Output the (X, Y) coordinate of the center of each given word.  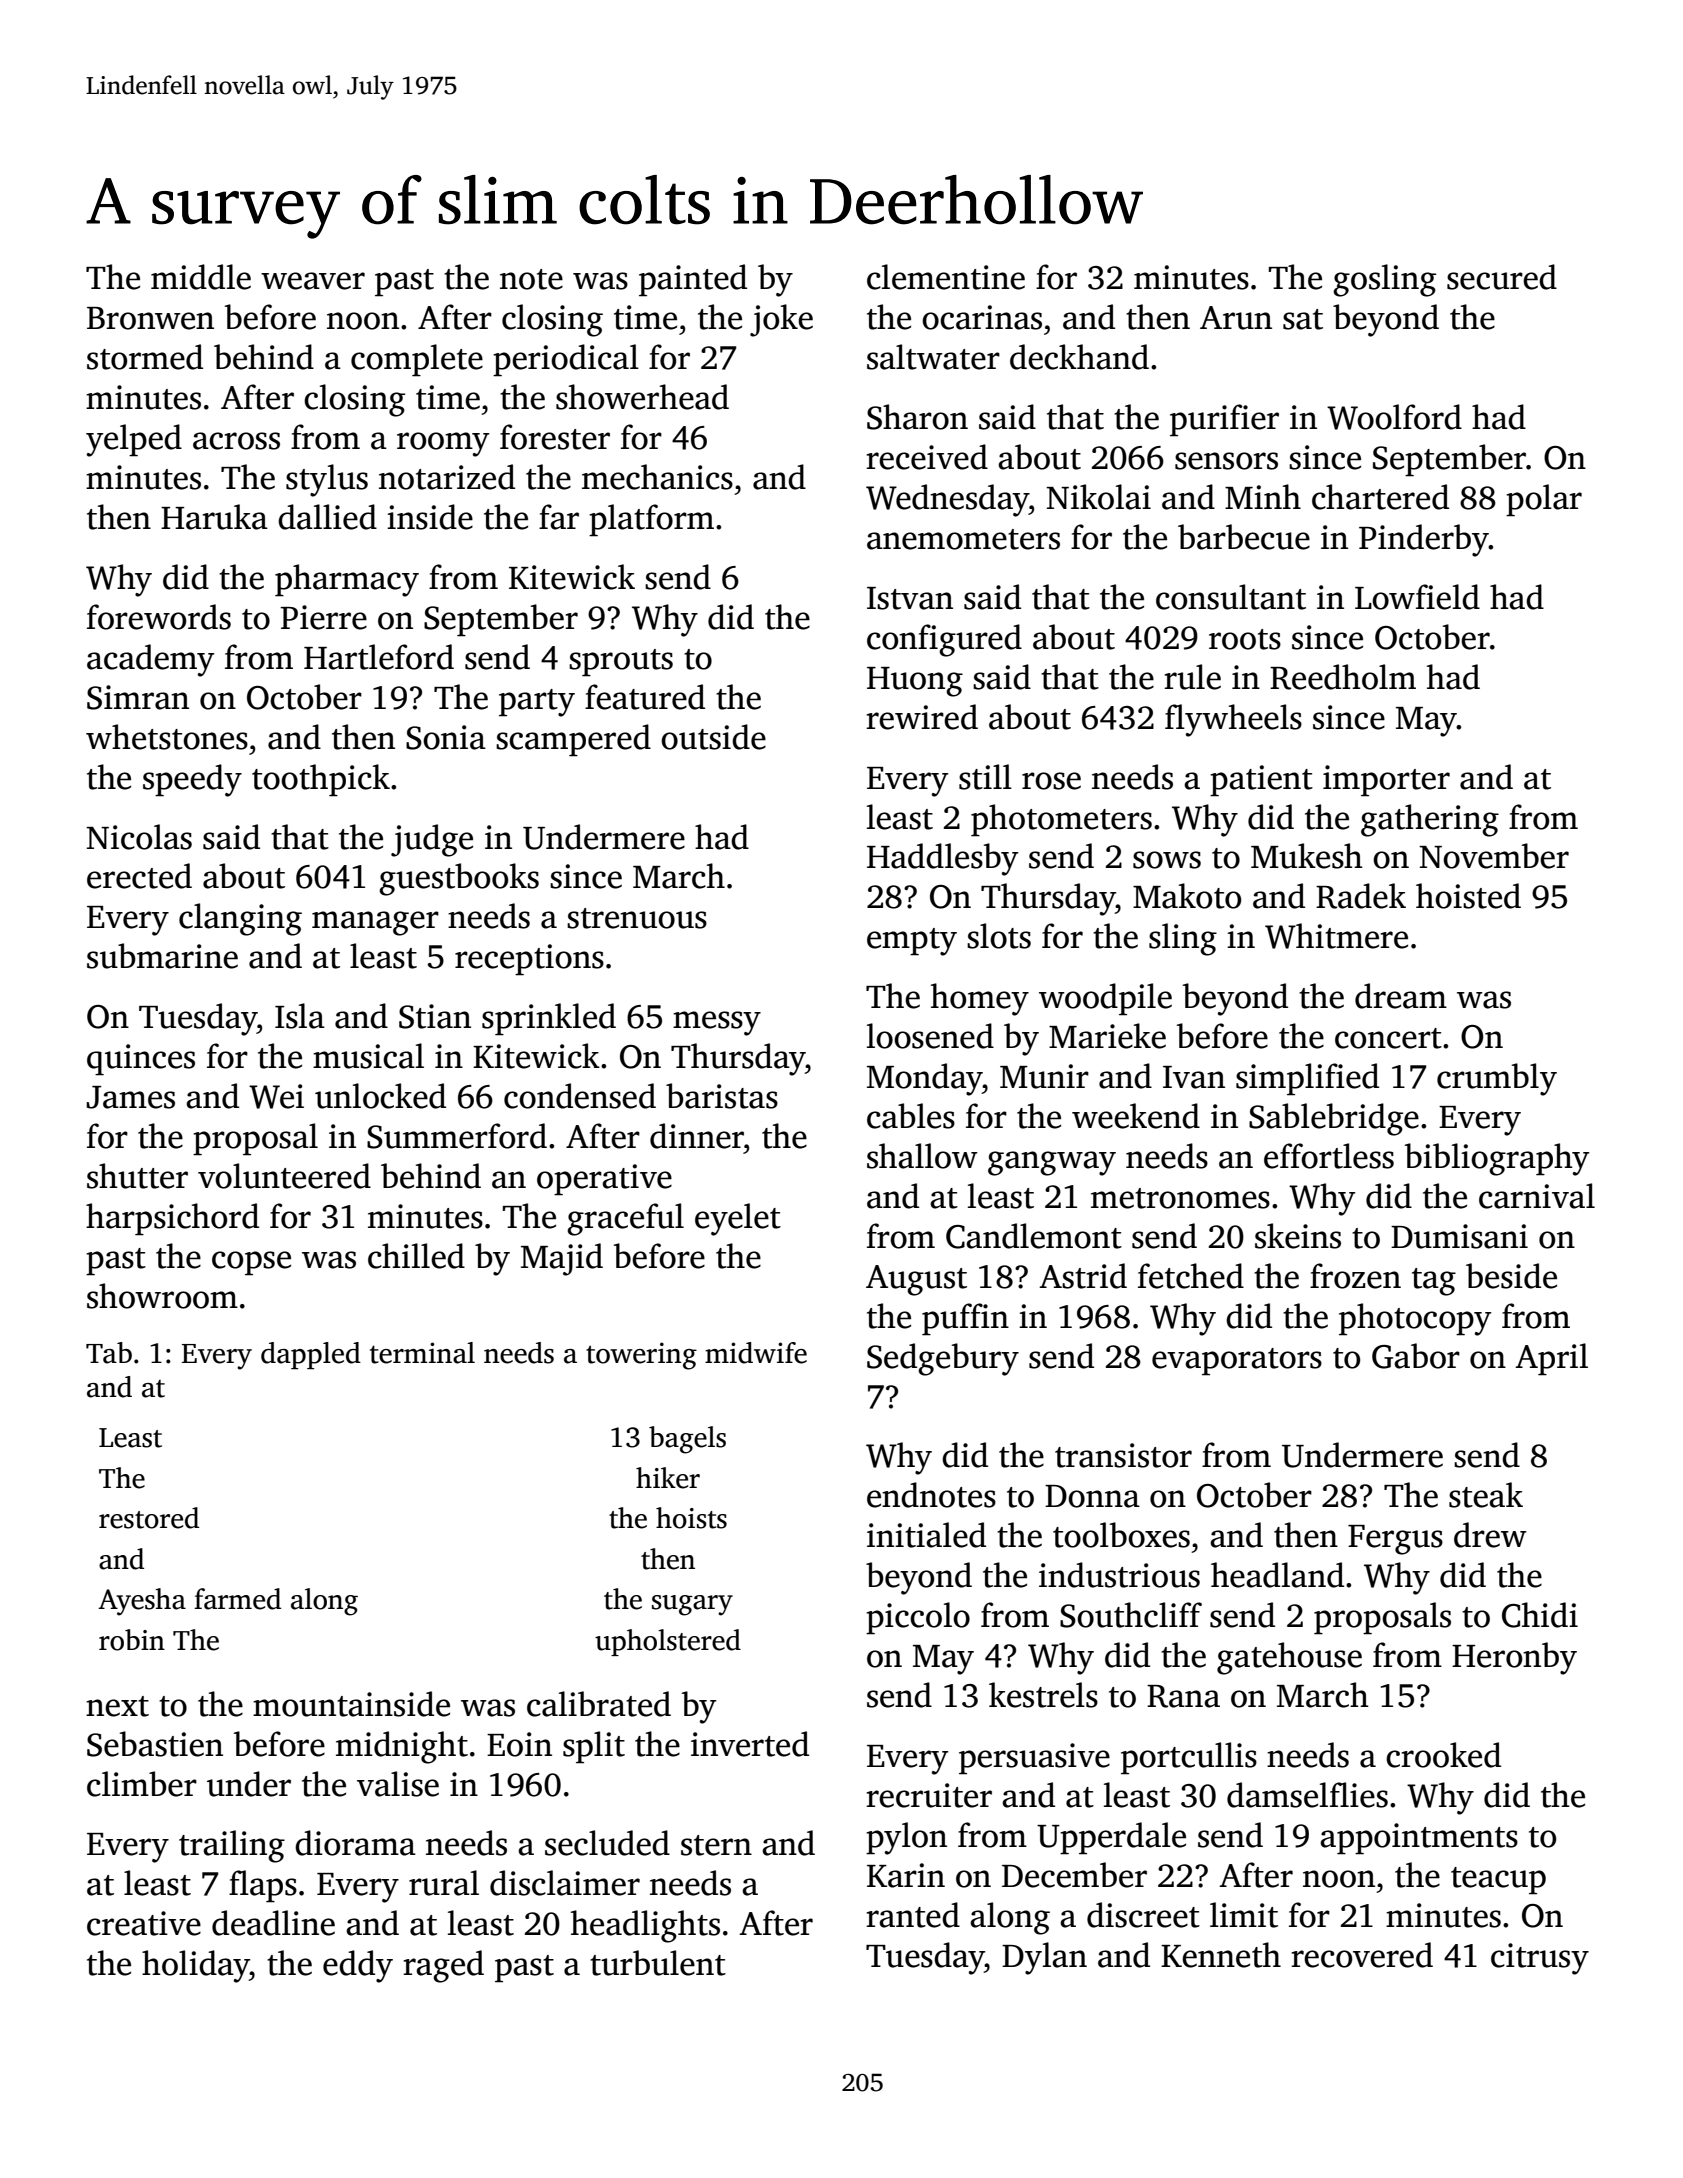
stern (716, 1845)
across (236, 441)
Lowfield (1417, 597)
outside (713, 737)
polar (1544, 500)
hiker (668, 1478)
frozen (1355, 1276)
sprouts (621, 663)
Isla (300, 1016)
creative (144, 1923)
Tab (109, 1353)
